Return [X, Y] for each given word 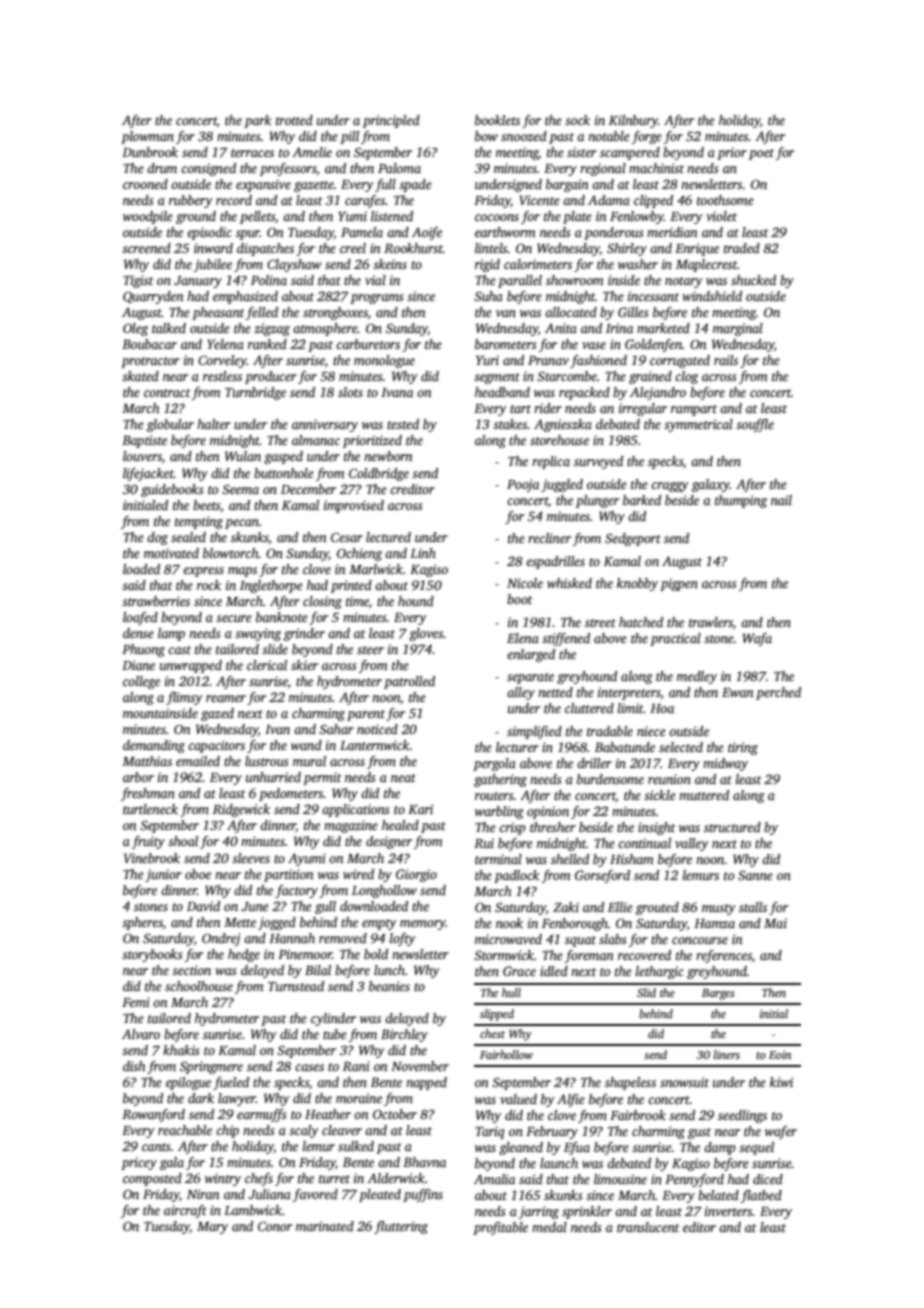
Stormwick [504, 955]
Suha [488, 296]
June [255, 906]
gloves [426, 634]
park [257, 121]
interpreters [629, 693]
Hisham [632, 859]
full [385, 185]
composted [152, 1179]
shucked [753, 280]
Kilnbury [633, 121]
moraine [359, 1098]
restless [222, 376]
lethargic [660, 972]
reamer [226, 698]
